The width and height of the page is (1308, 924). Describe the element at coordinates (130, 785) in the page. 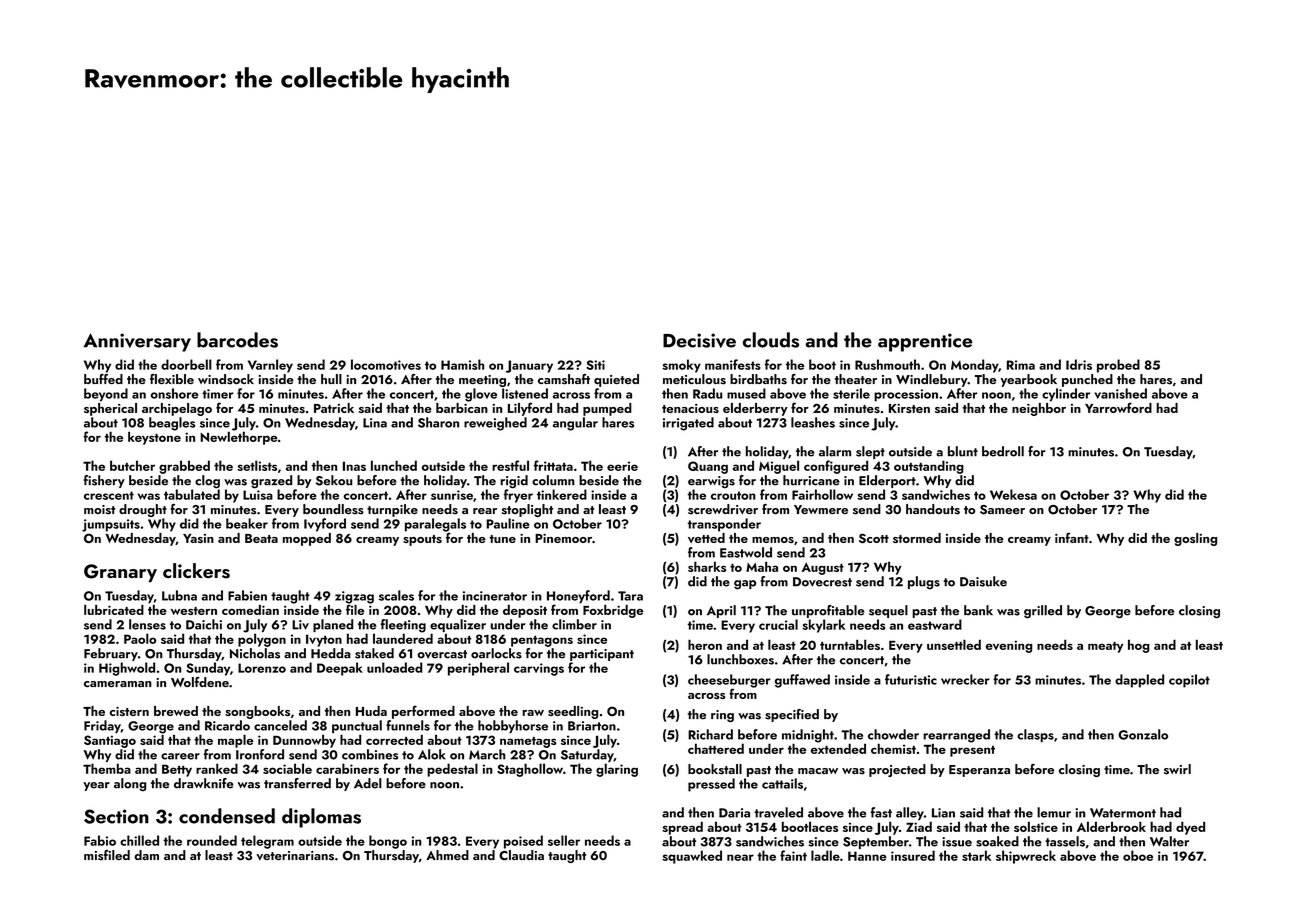

I see `along` at that location.
